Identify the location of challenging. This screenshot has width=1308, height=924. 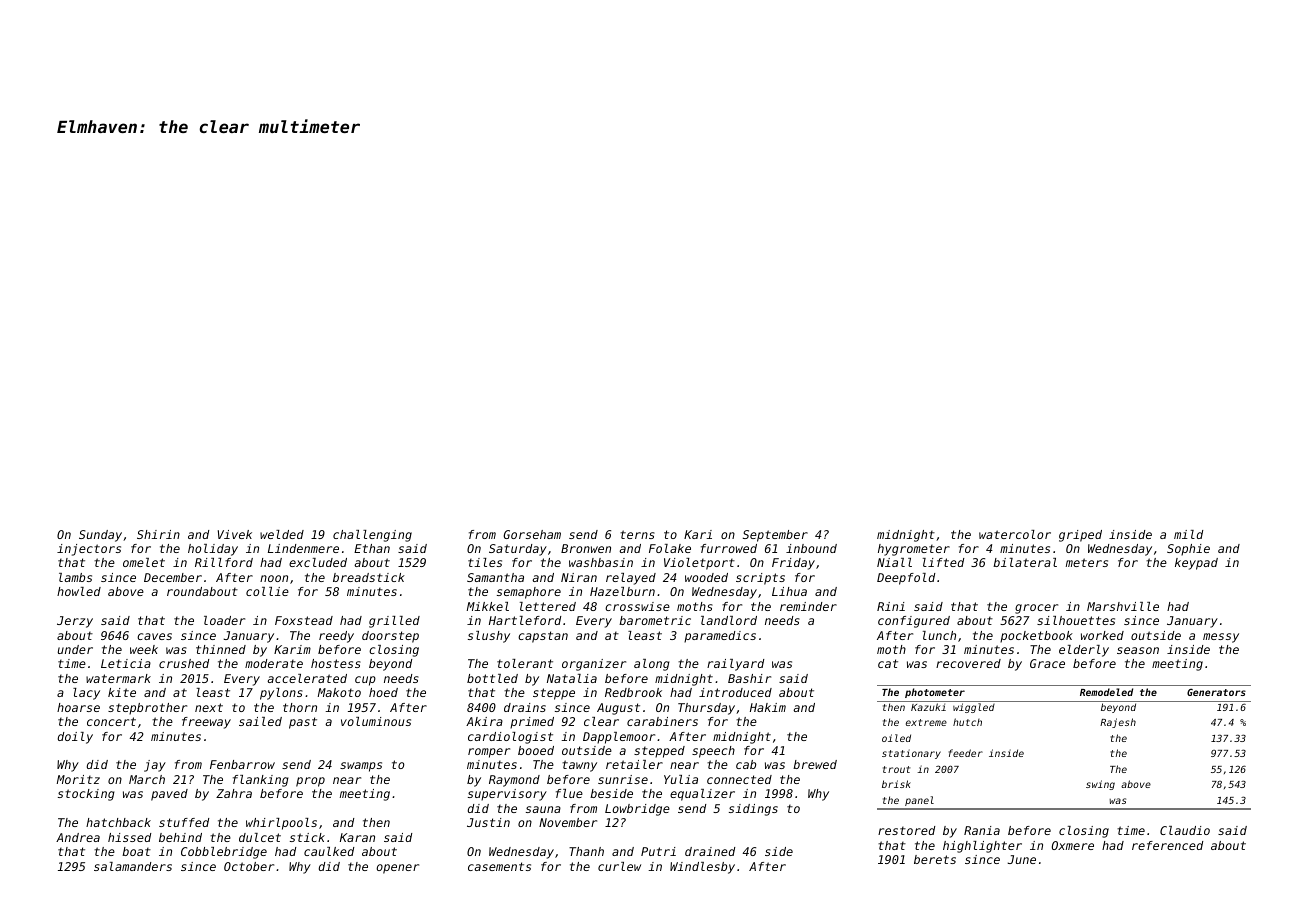
(372, 536).
